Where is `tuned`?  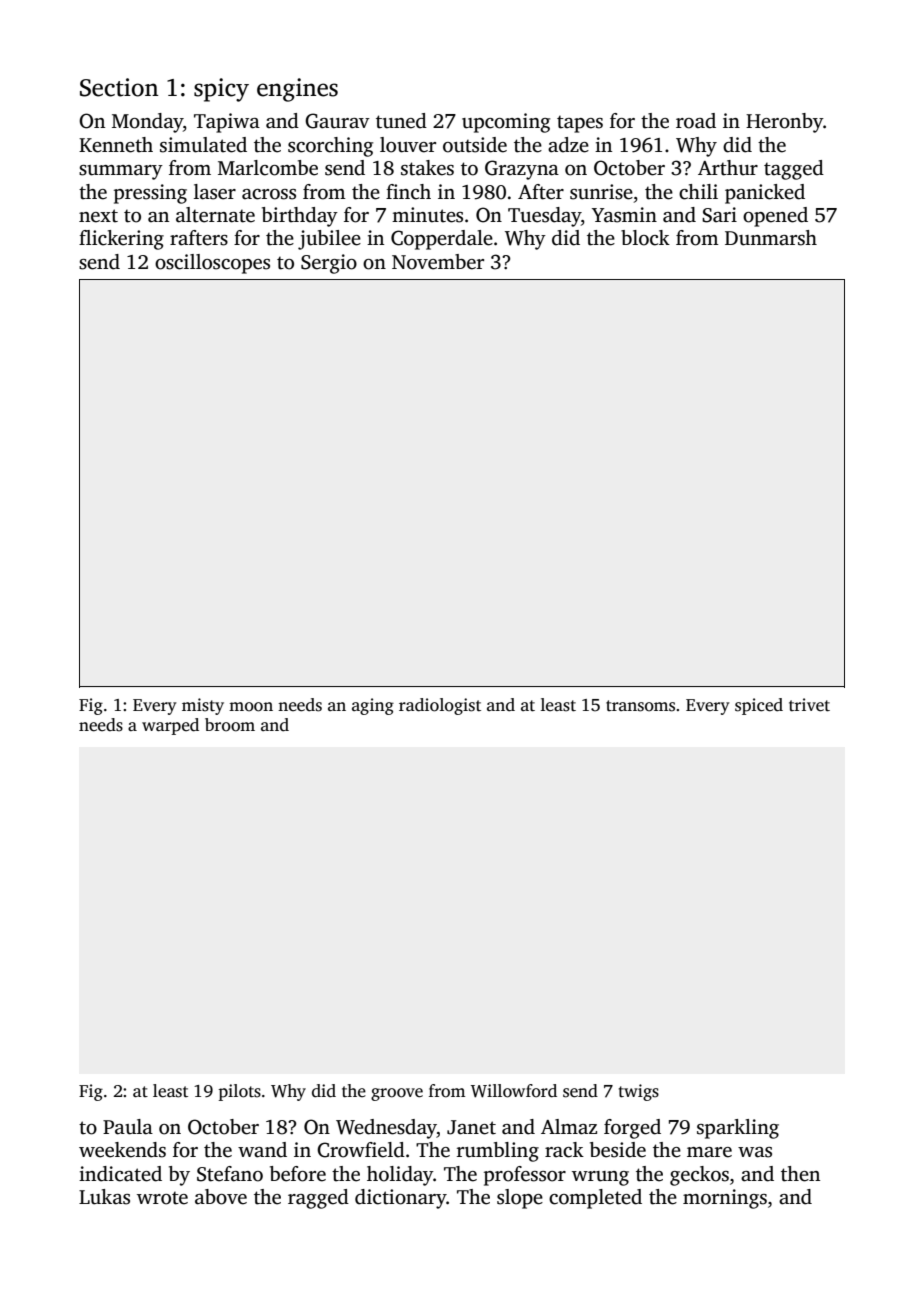 tuned is located at coordinates (401, 121).
